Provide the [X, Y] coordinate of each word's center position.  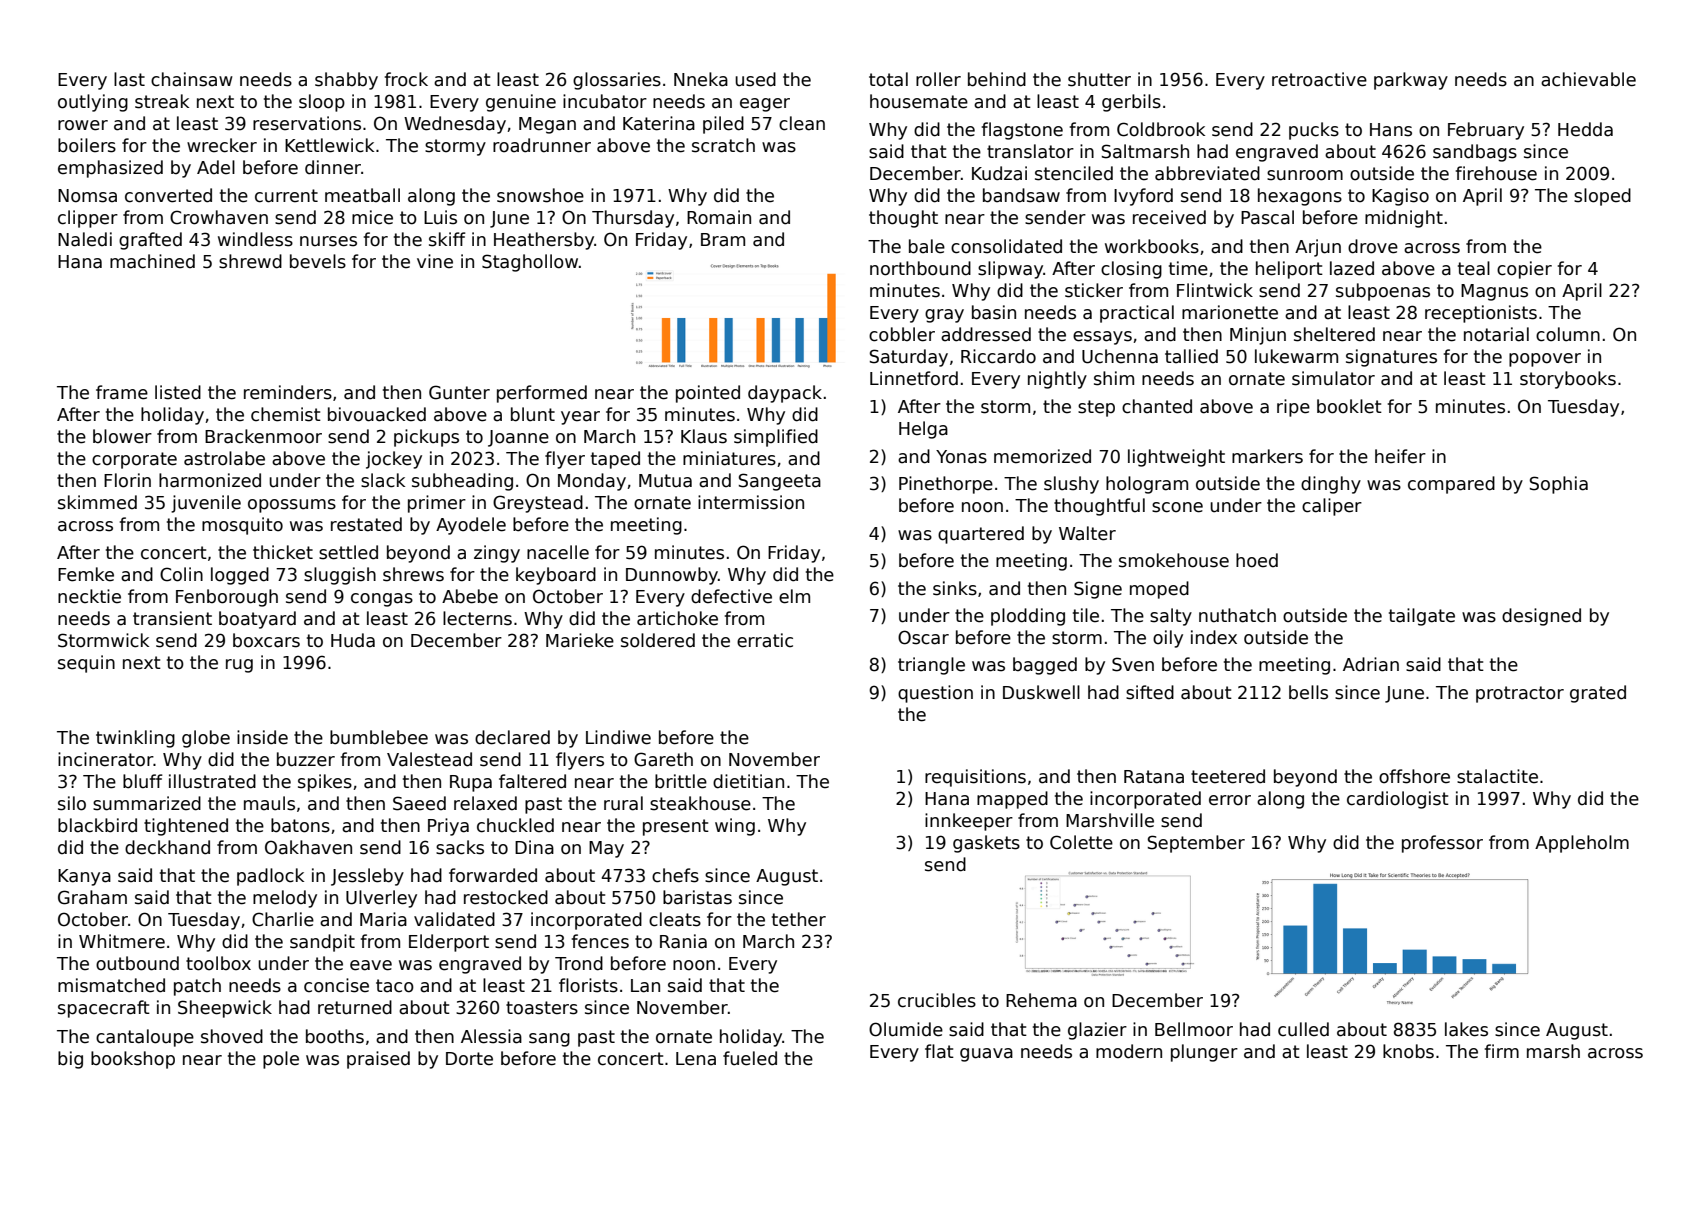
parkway [1411, 81]
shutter [1099, 79]
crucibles [937, 1000]
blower [122, 436]
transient [172, 618]
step [1096, 408]
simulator [1333, 378]
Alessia [491, 1036]
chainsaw [192, 79]
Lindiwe [618, 737]
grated [1598, 694]
